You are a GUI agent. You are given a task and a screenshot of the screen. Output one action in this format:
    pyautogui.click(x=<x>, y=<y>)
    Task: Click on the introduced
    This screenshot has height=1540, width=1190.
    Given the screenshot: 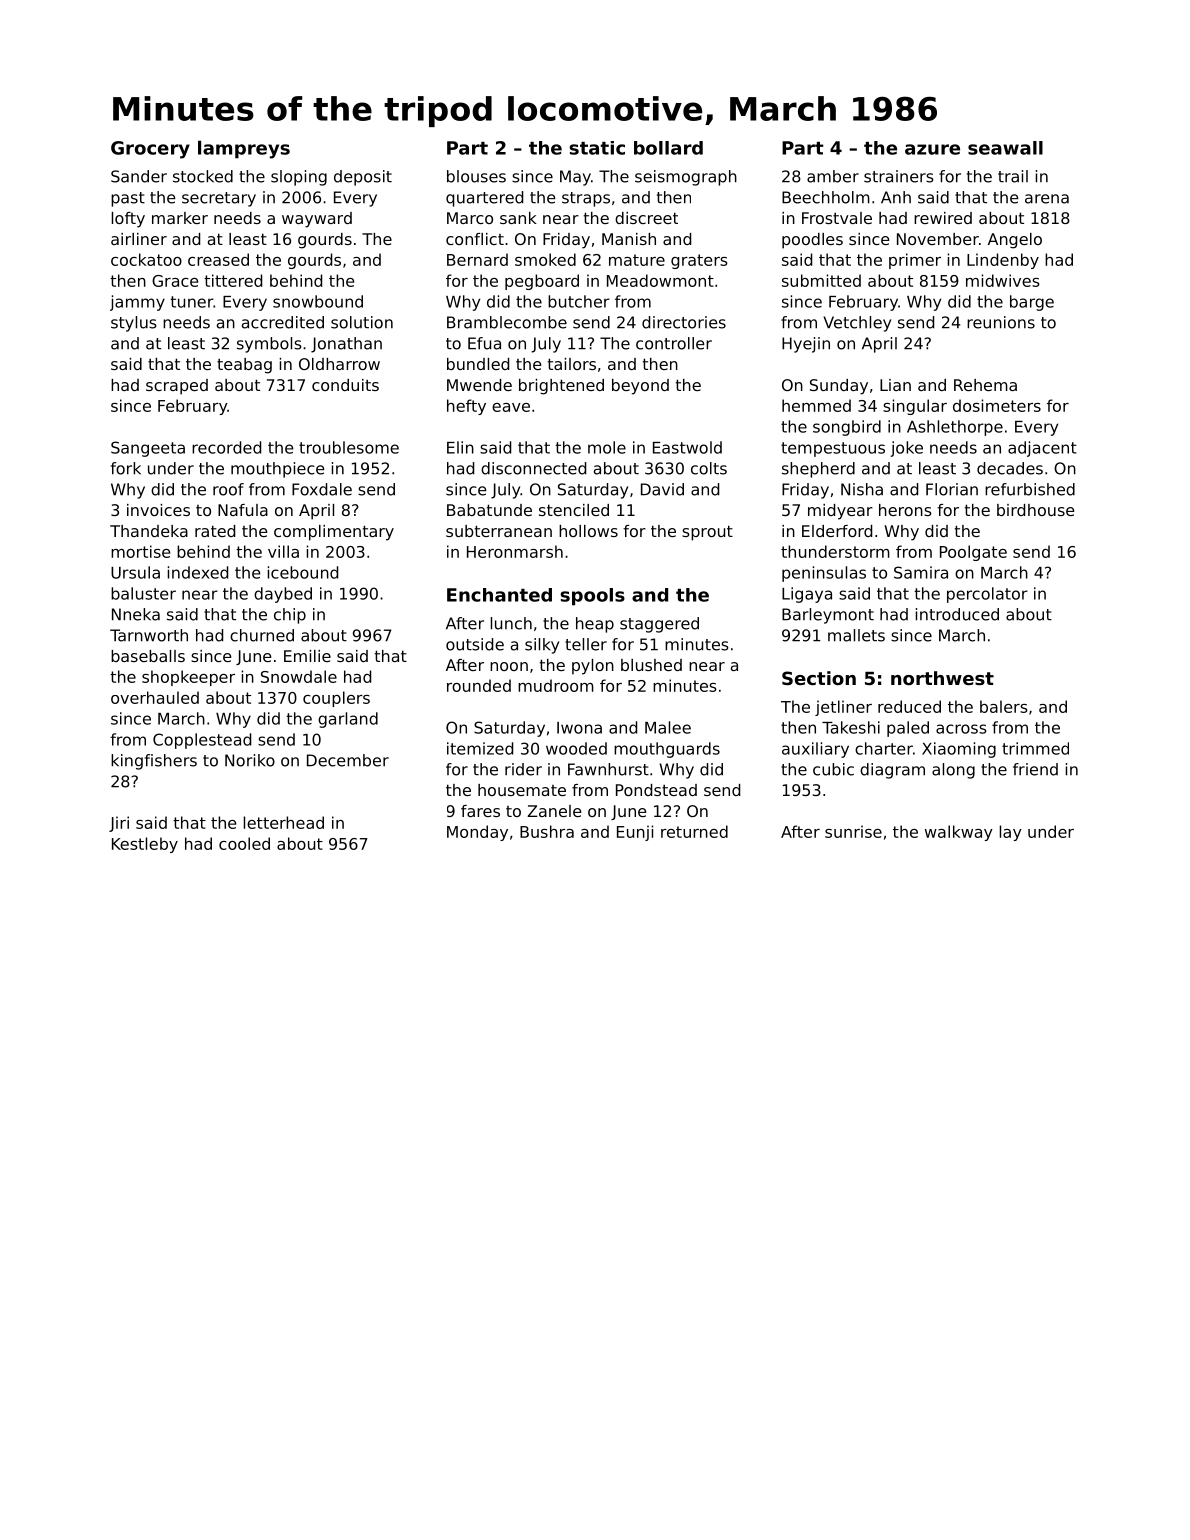 What is the action you would take?
    pyautogui.click(x=957, y=614)
